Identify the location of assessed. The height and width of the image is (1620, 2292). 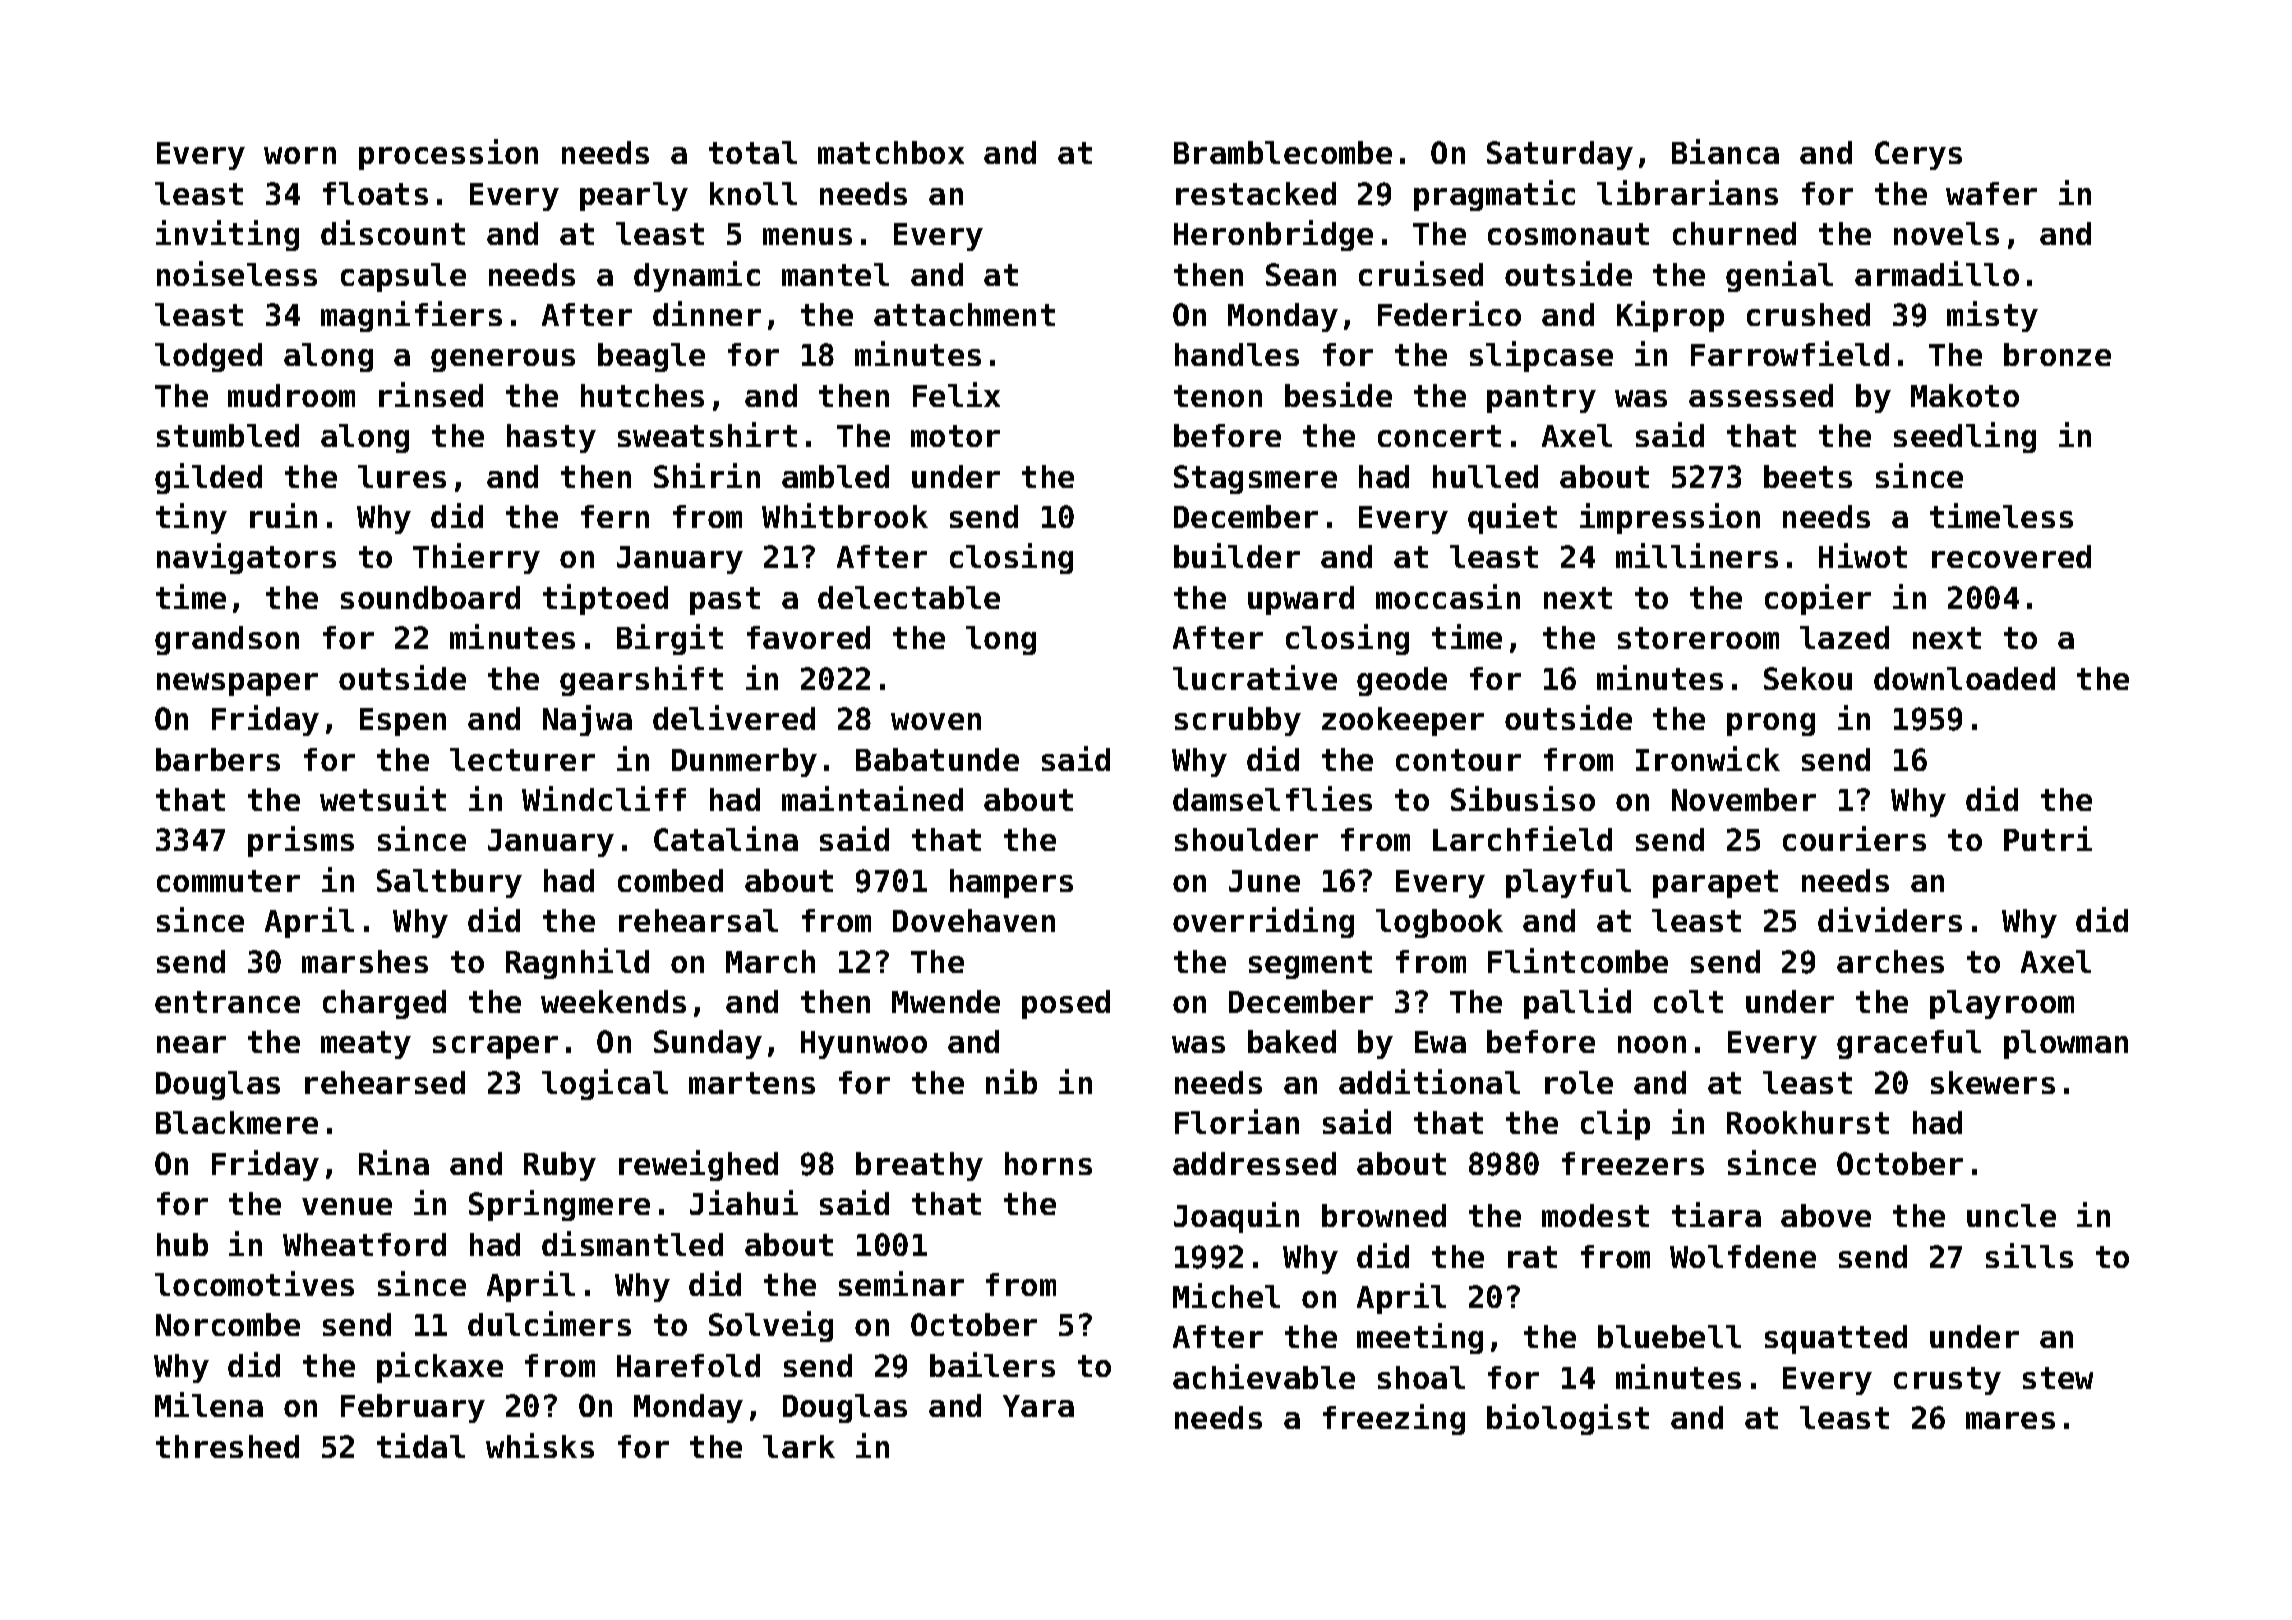
(1761, 395).
